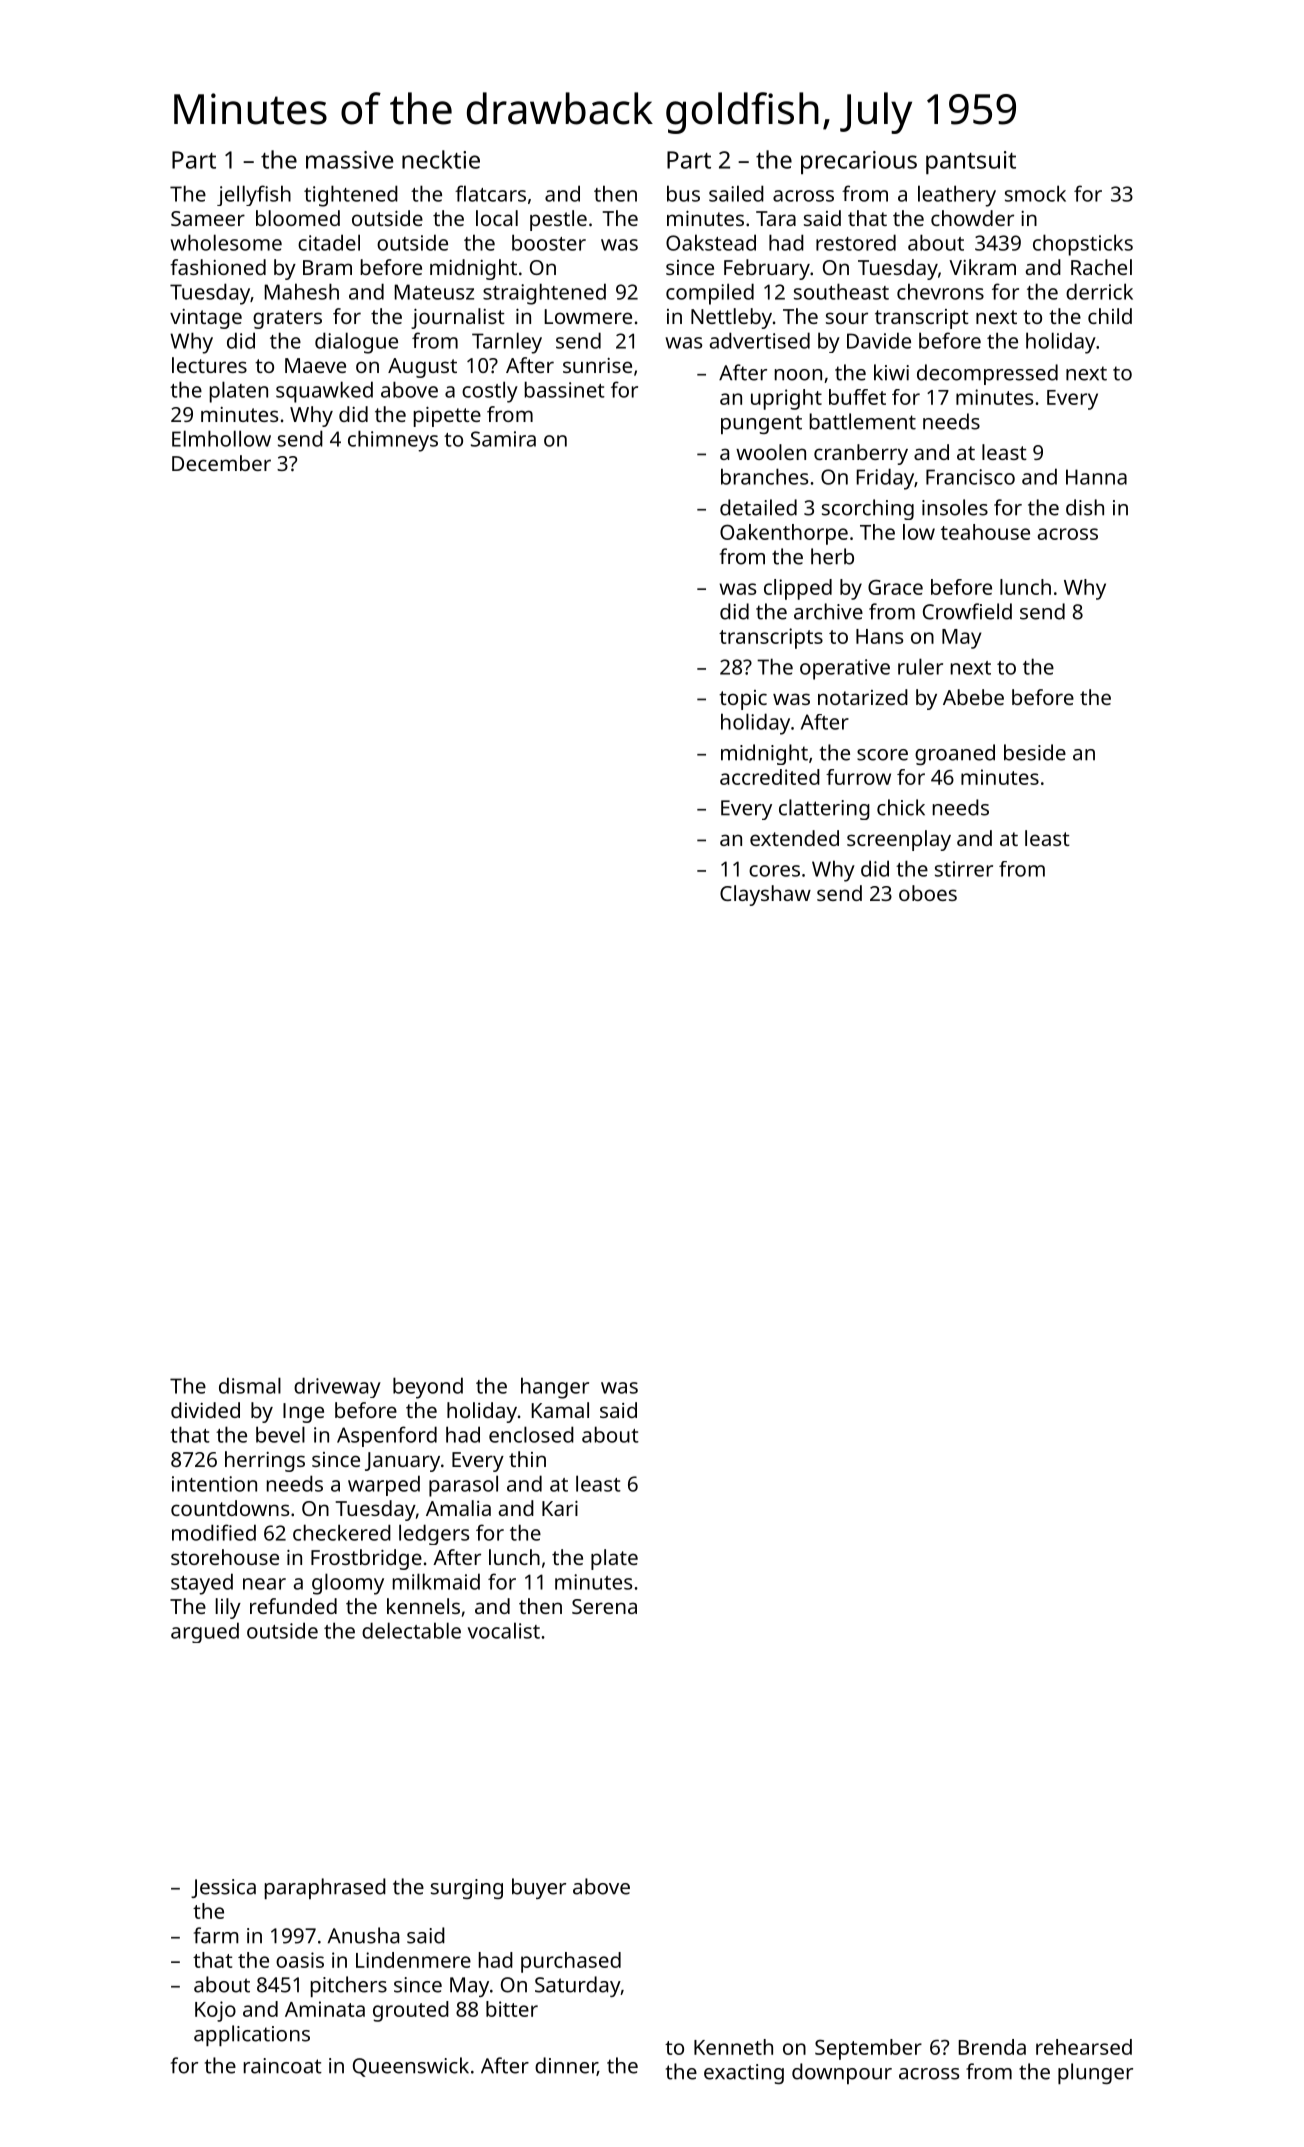 The height and width of the document is (2147, 1304). I want to click on August, so click(422, 368).
